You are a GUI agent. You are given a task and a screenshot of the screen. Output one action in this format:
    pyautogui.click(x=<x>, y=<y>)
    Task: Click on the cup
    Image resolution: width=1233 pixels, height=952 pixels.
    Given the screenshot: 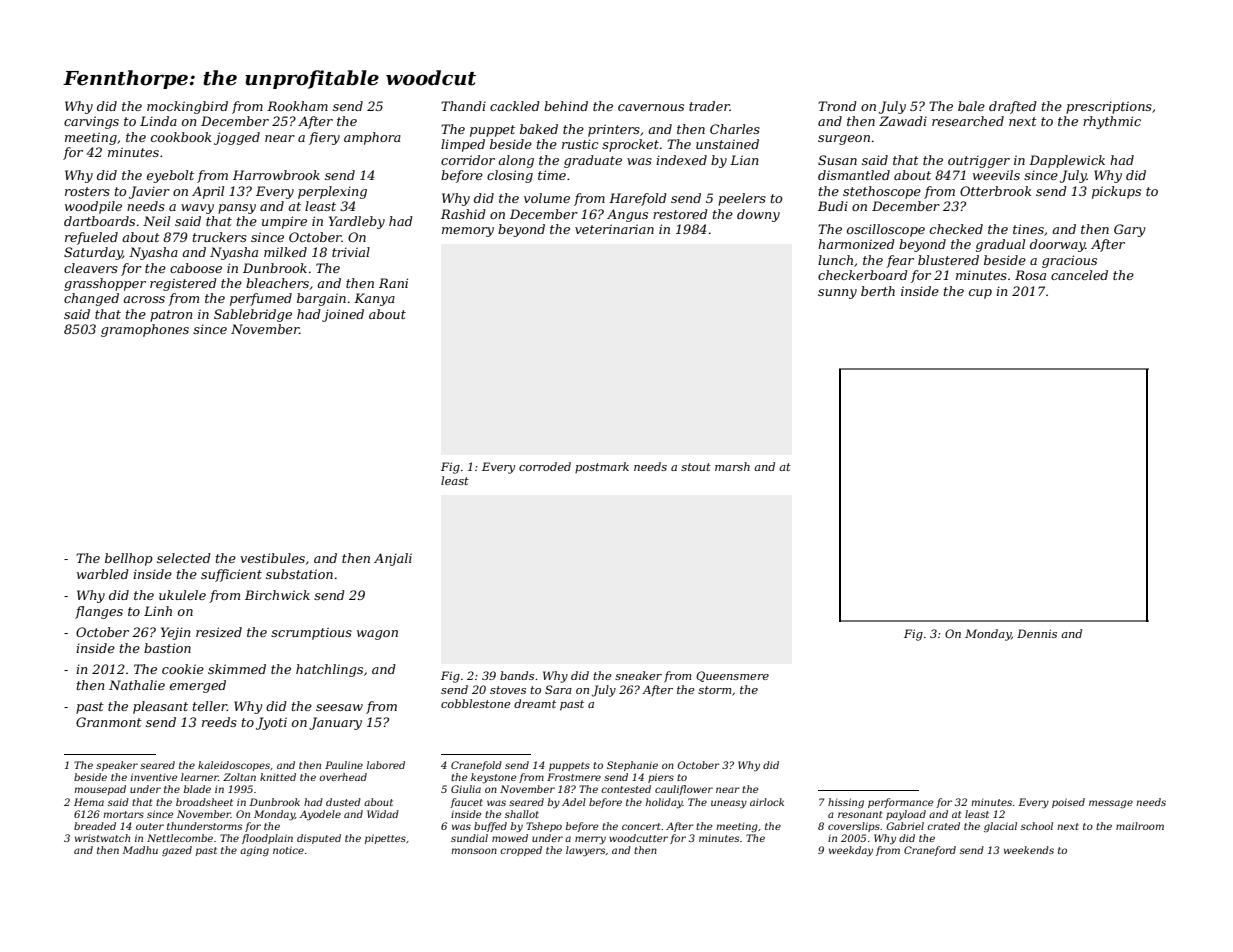 What is the action you would take?
    pyautogui.click(x=980, y=294)
